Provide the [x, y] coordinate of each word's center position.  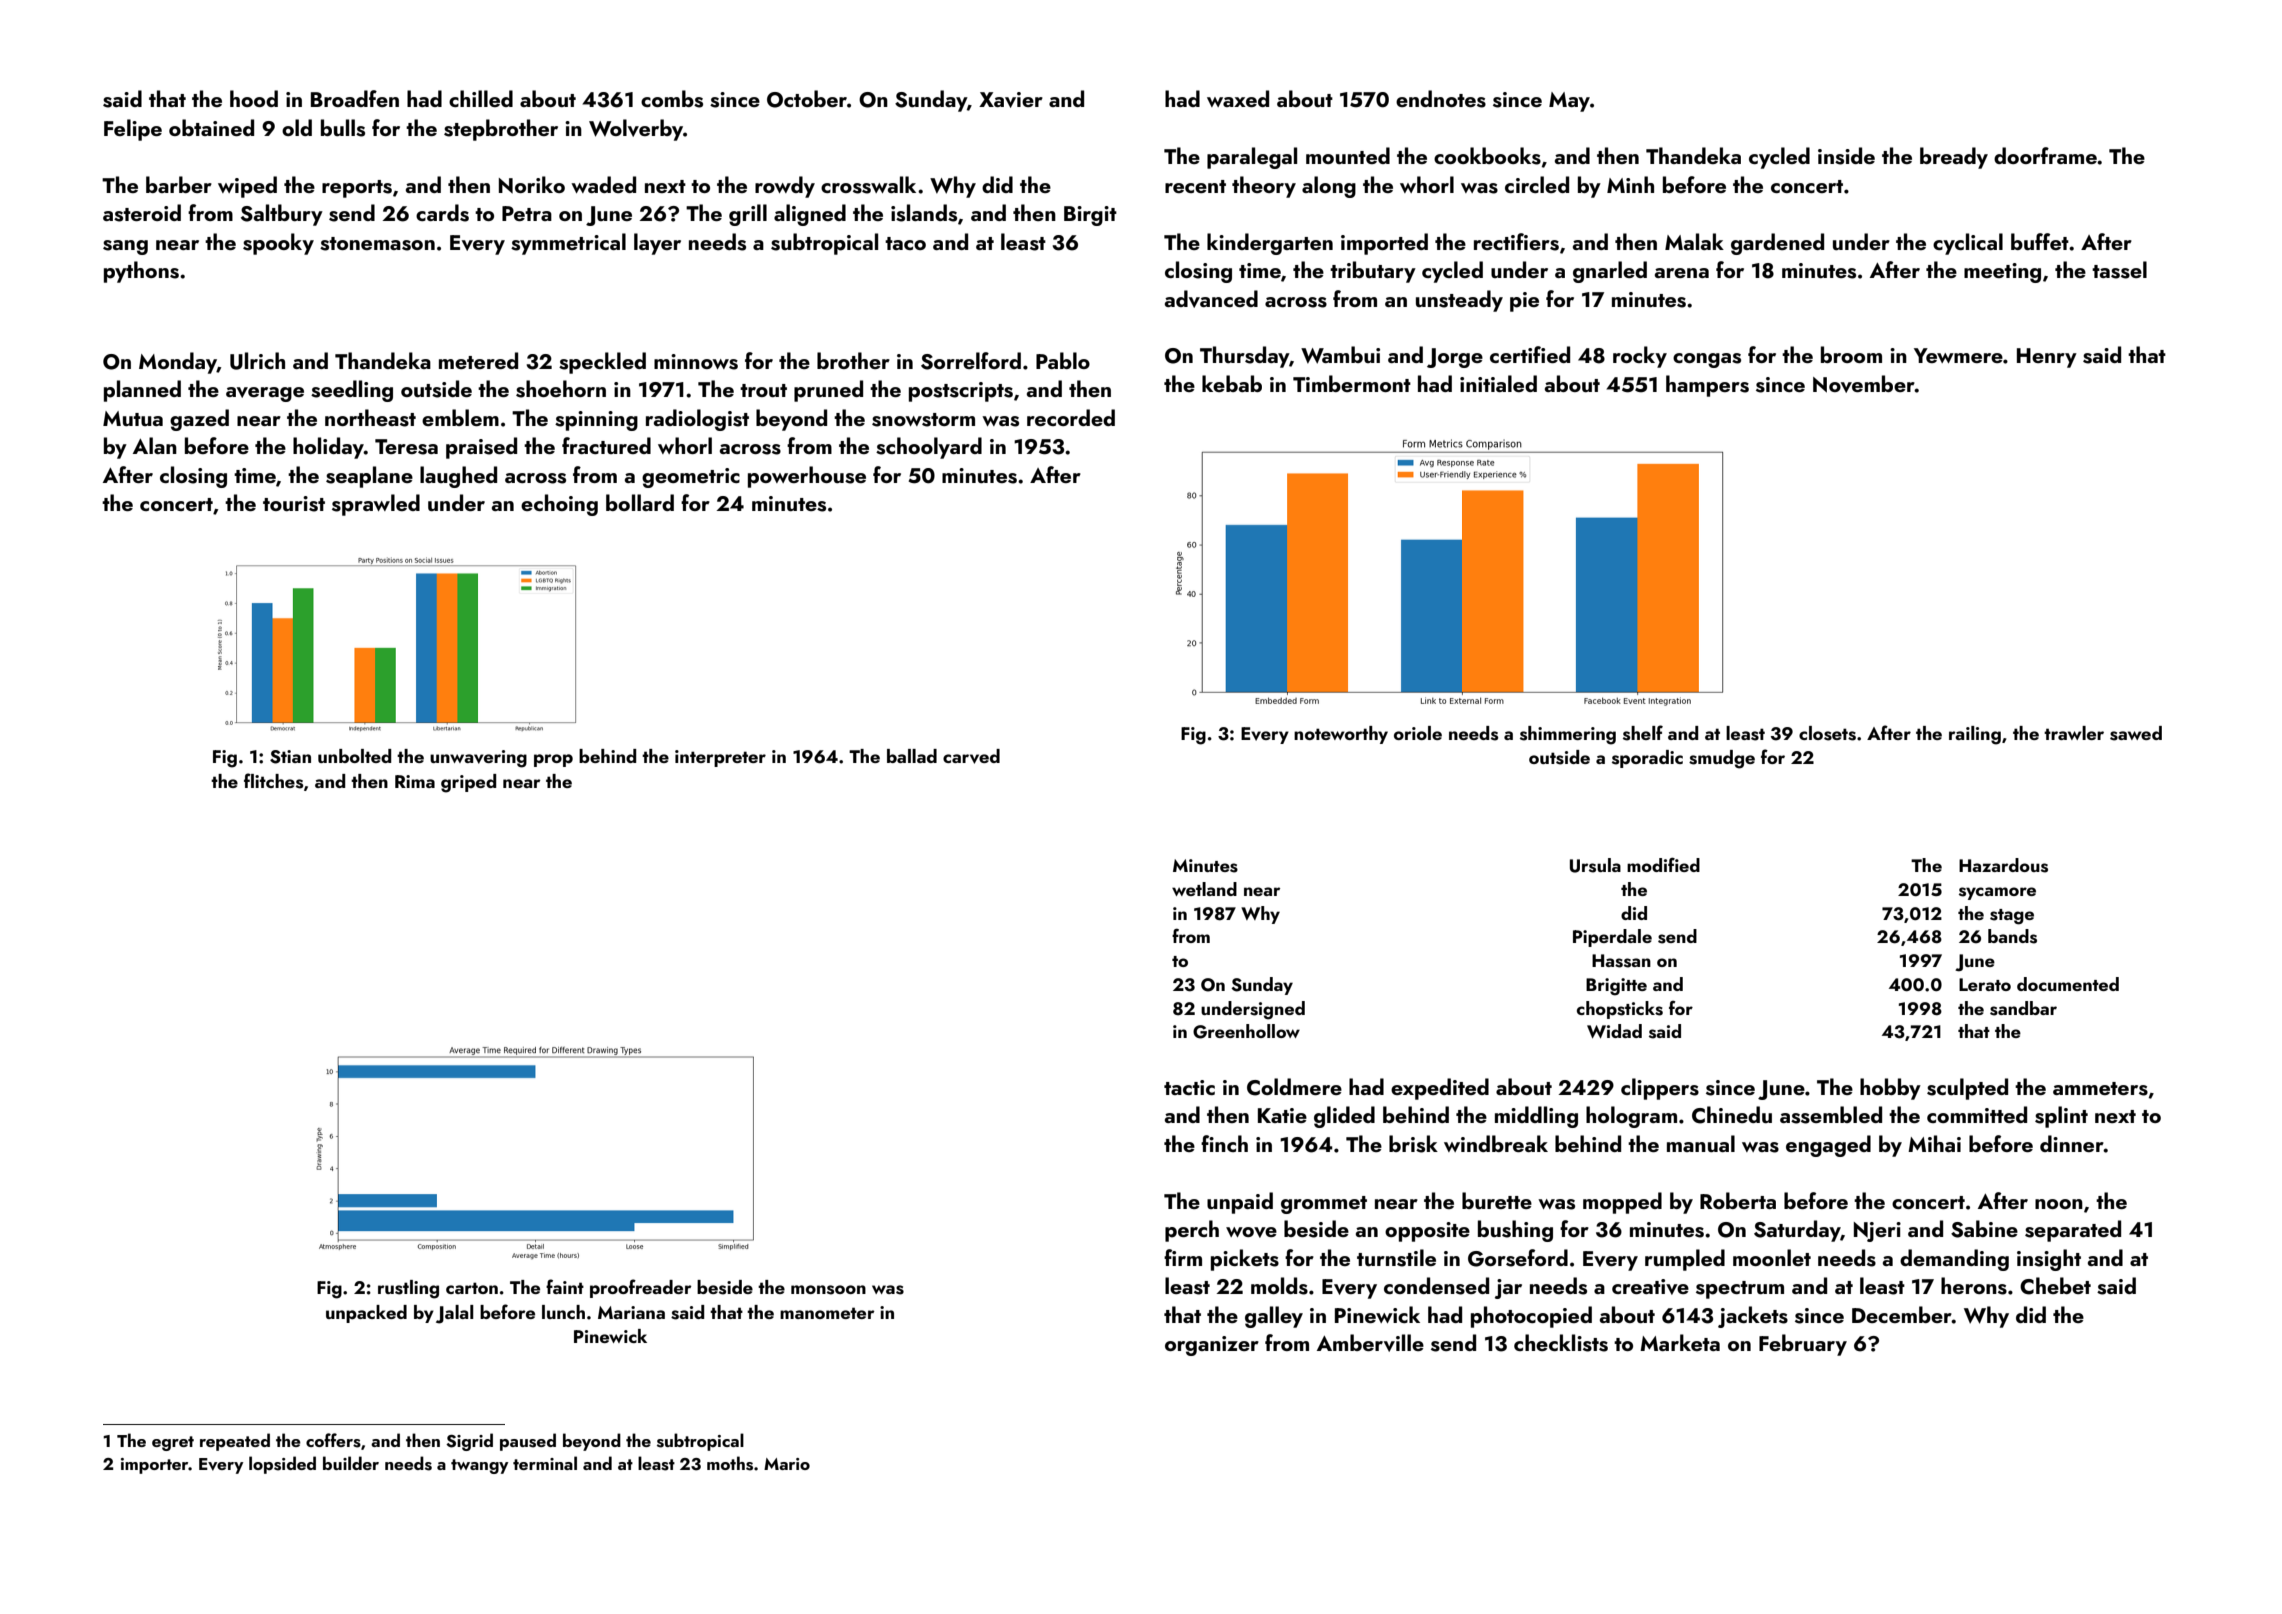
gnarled [1610, 272]
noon [2059, 1204]
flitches [273, 781]
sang [125, 247]
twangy [479, 1466]
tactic [1189, 1087]
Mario [787, 1464]
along [1329, 187]
